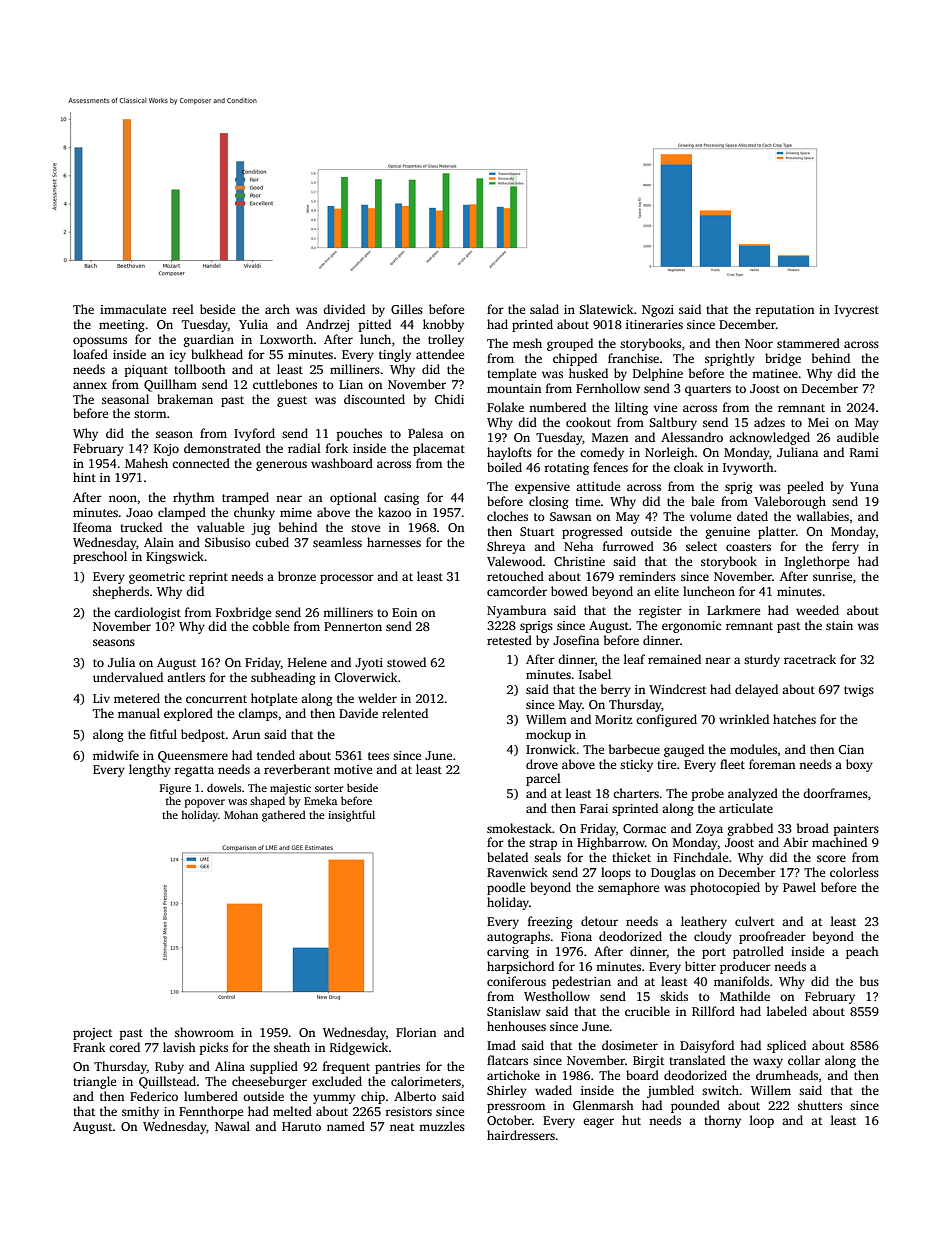  What do you see at coordinates (232, 1126) in the screenshot?
I see `Nawal` at bounding box center [232, 1126].
